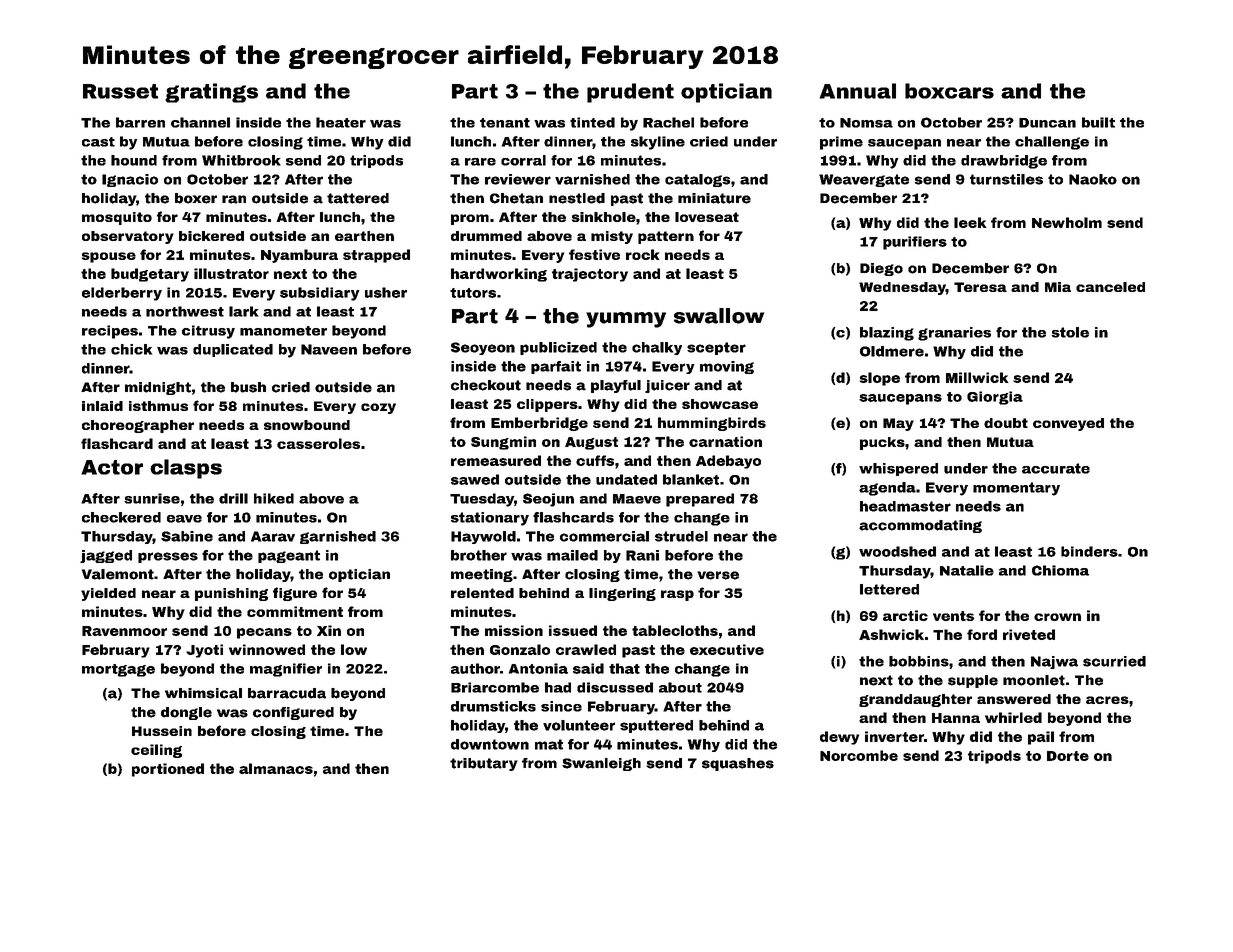 This document has height=952, width=1233. I want to click on Swanleigh, so click(601, 764).
